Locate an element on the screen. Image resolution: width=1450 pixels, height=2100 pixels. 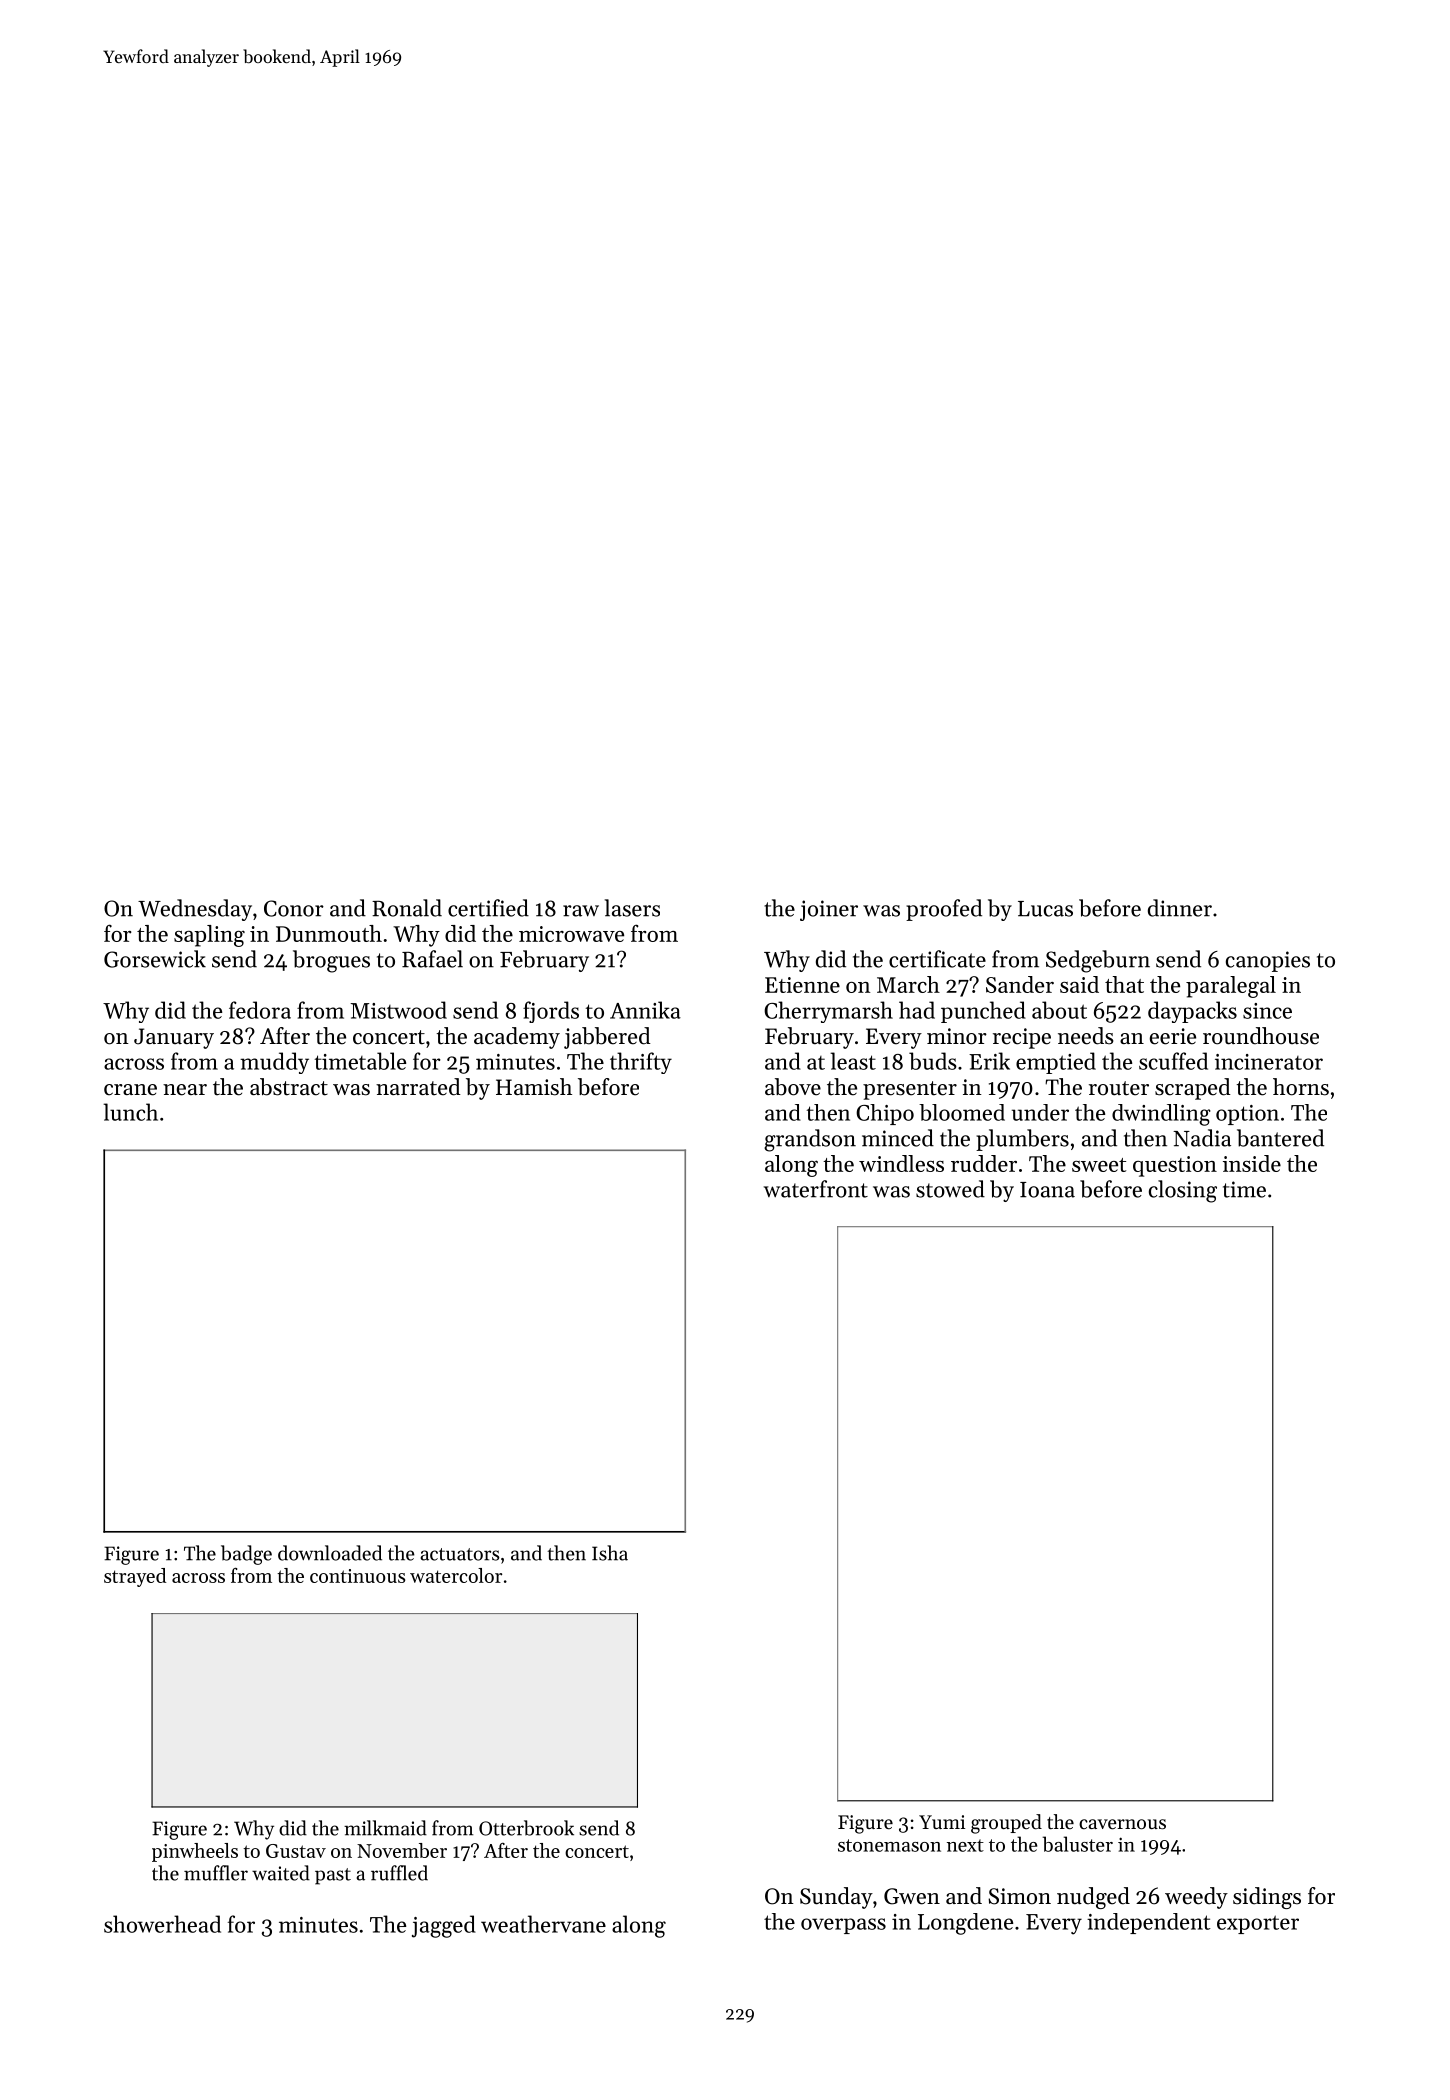
Isha is located at coordinates (610, 1553).
